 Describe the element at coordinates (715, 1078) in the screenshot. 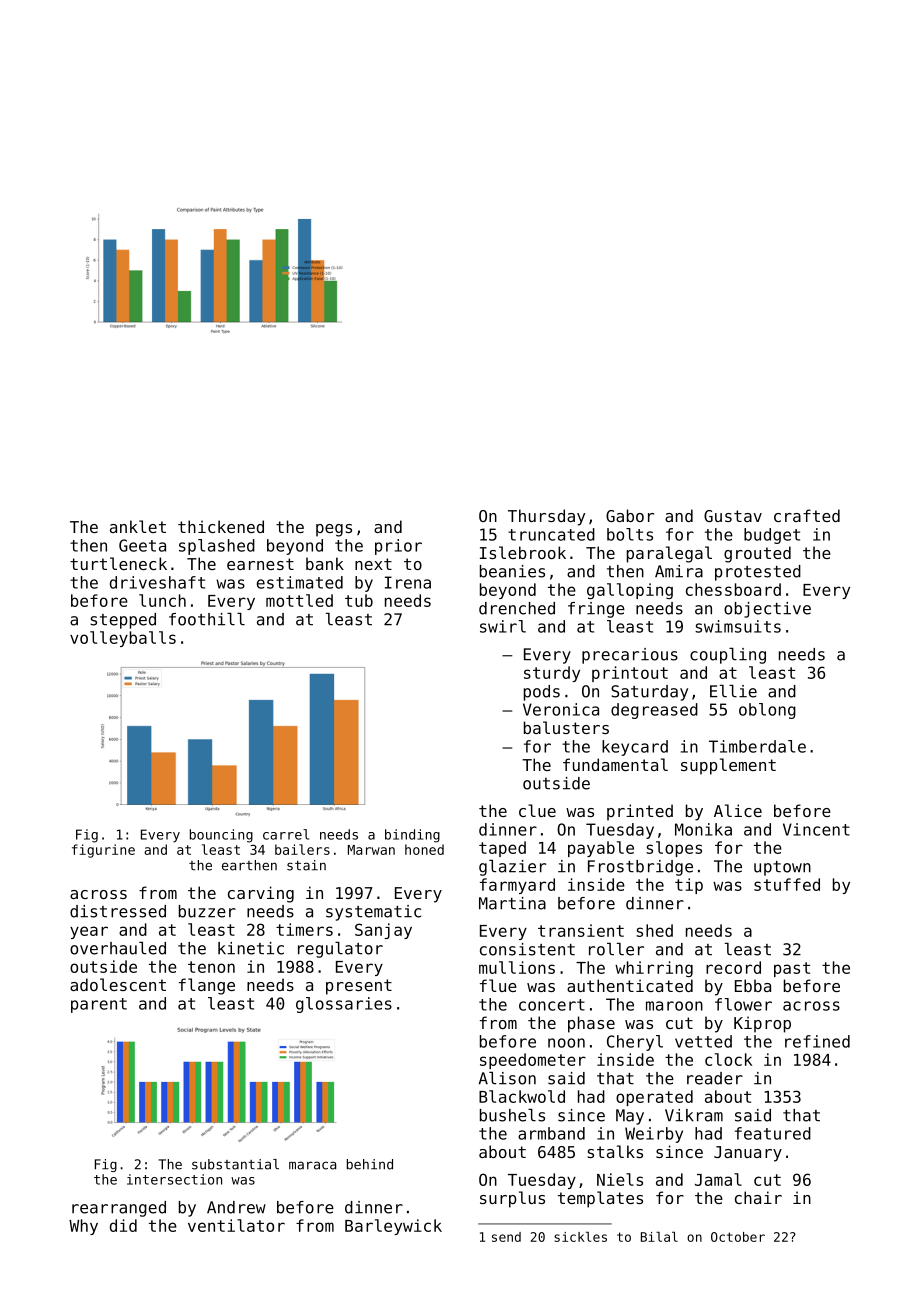

I see `reader` at that location.
